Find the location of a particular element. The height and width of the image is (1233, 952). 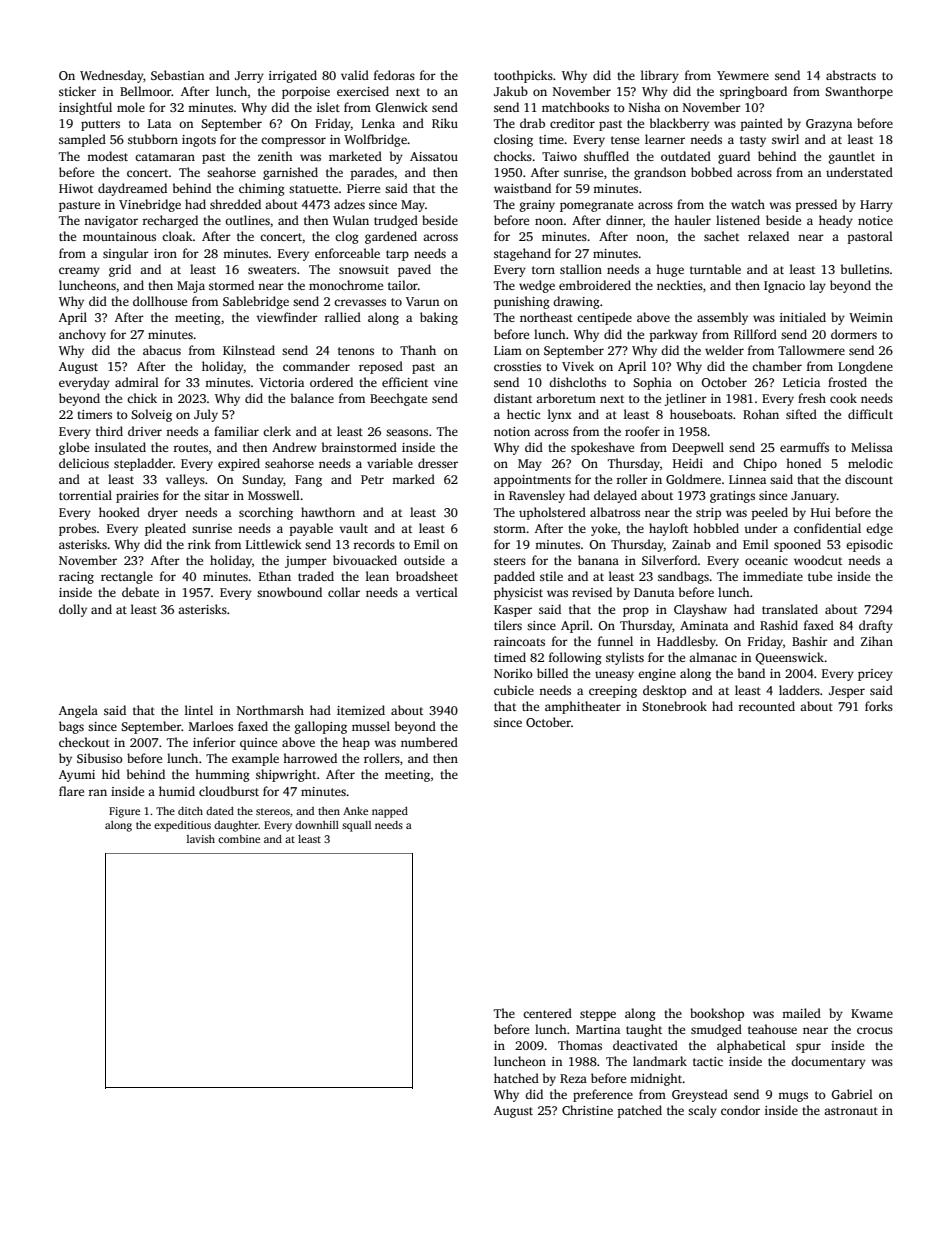

recharged is located at coordinates (170, 221).
